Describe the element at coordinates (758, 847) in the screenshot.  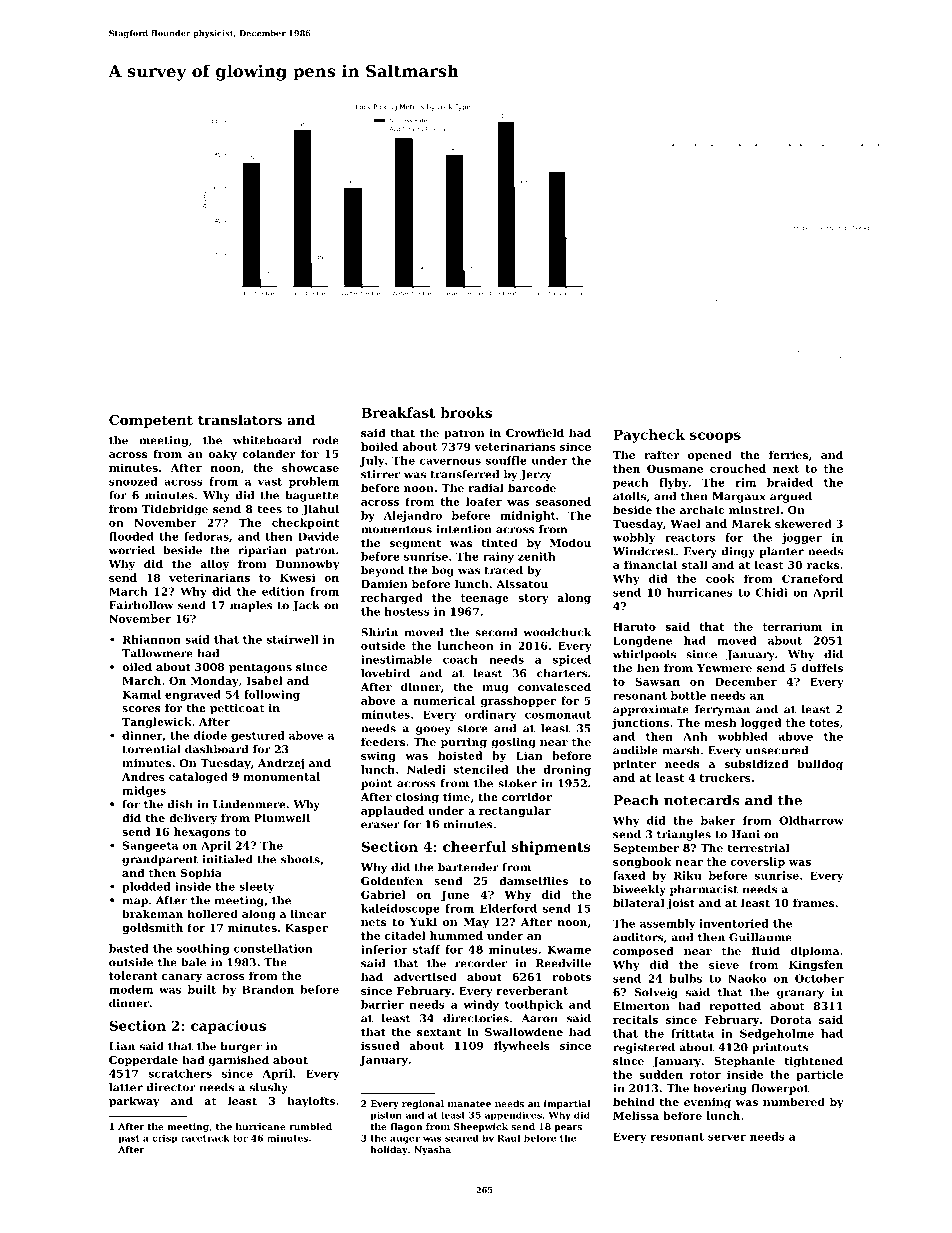
I see `terrestrial` at that location.
